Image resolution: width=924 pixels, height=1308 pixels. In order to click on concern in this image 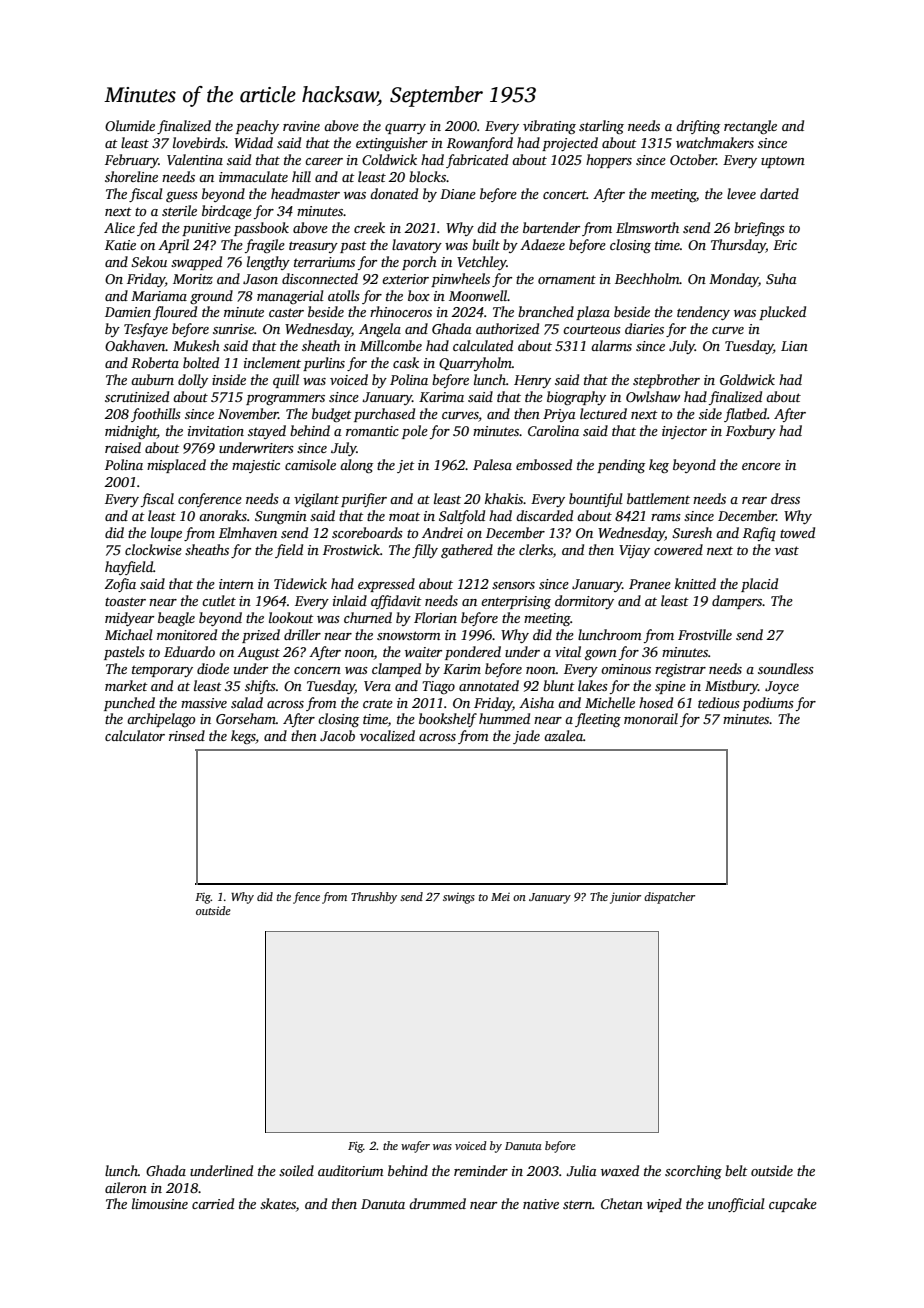, I will do `click(317, 670)`.
